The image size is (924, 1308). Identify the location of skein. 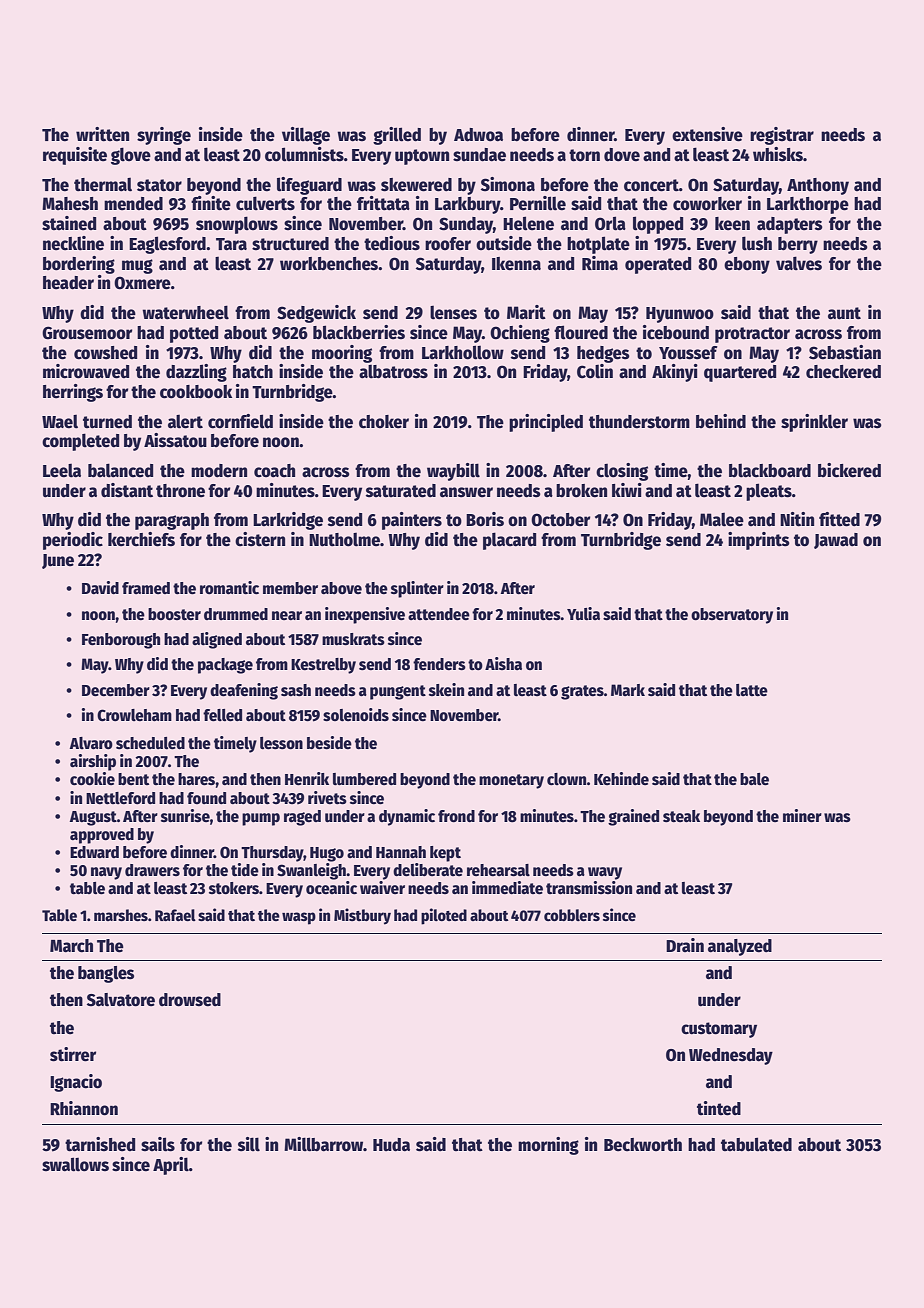
(446, 689).
